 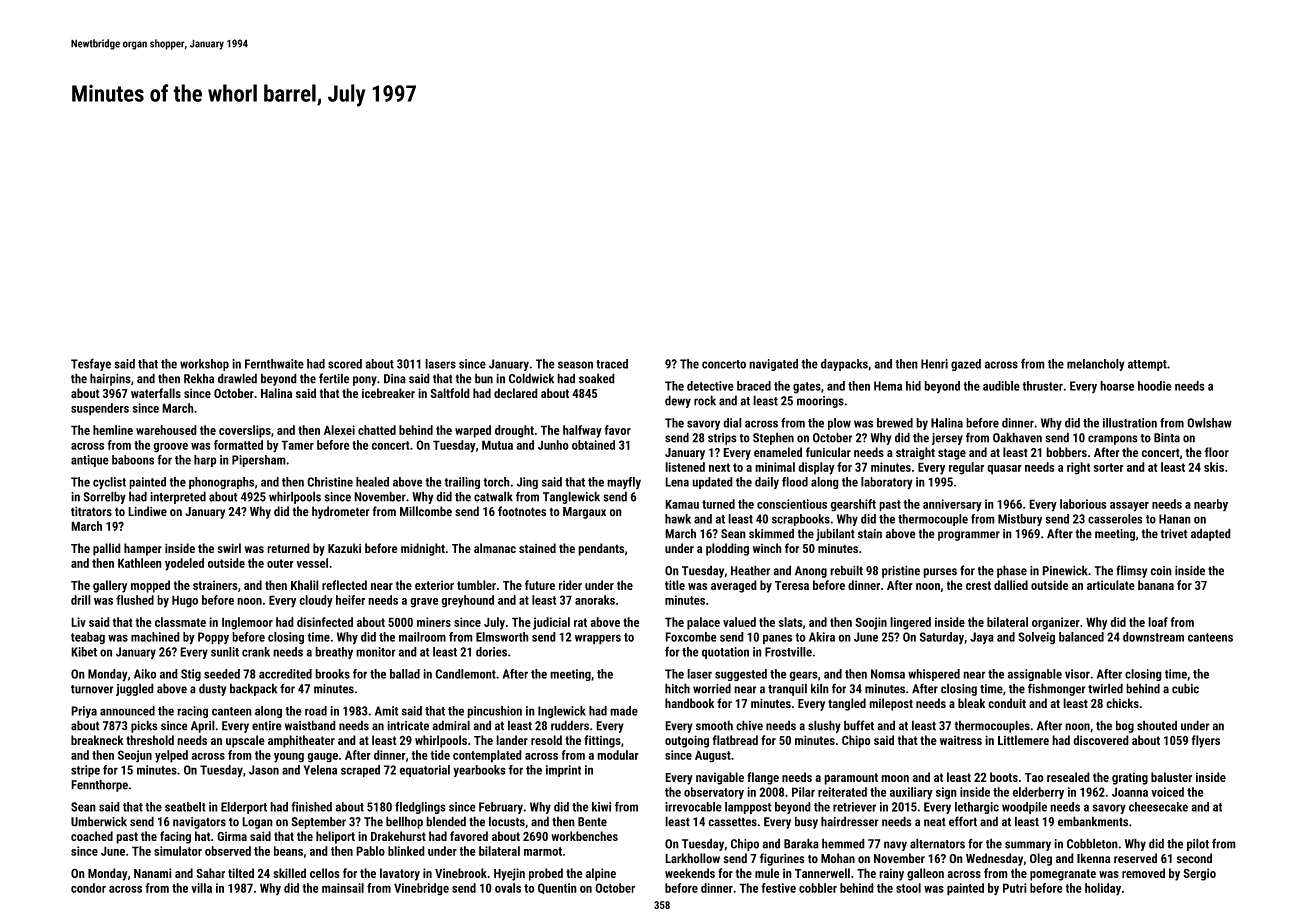 I want to click on waitress, so click(x=961, y=740).
